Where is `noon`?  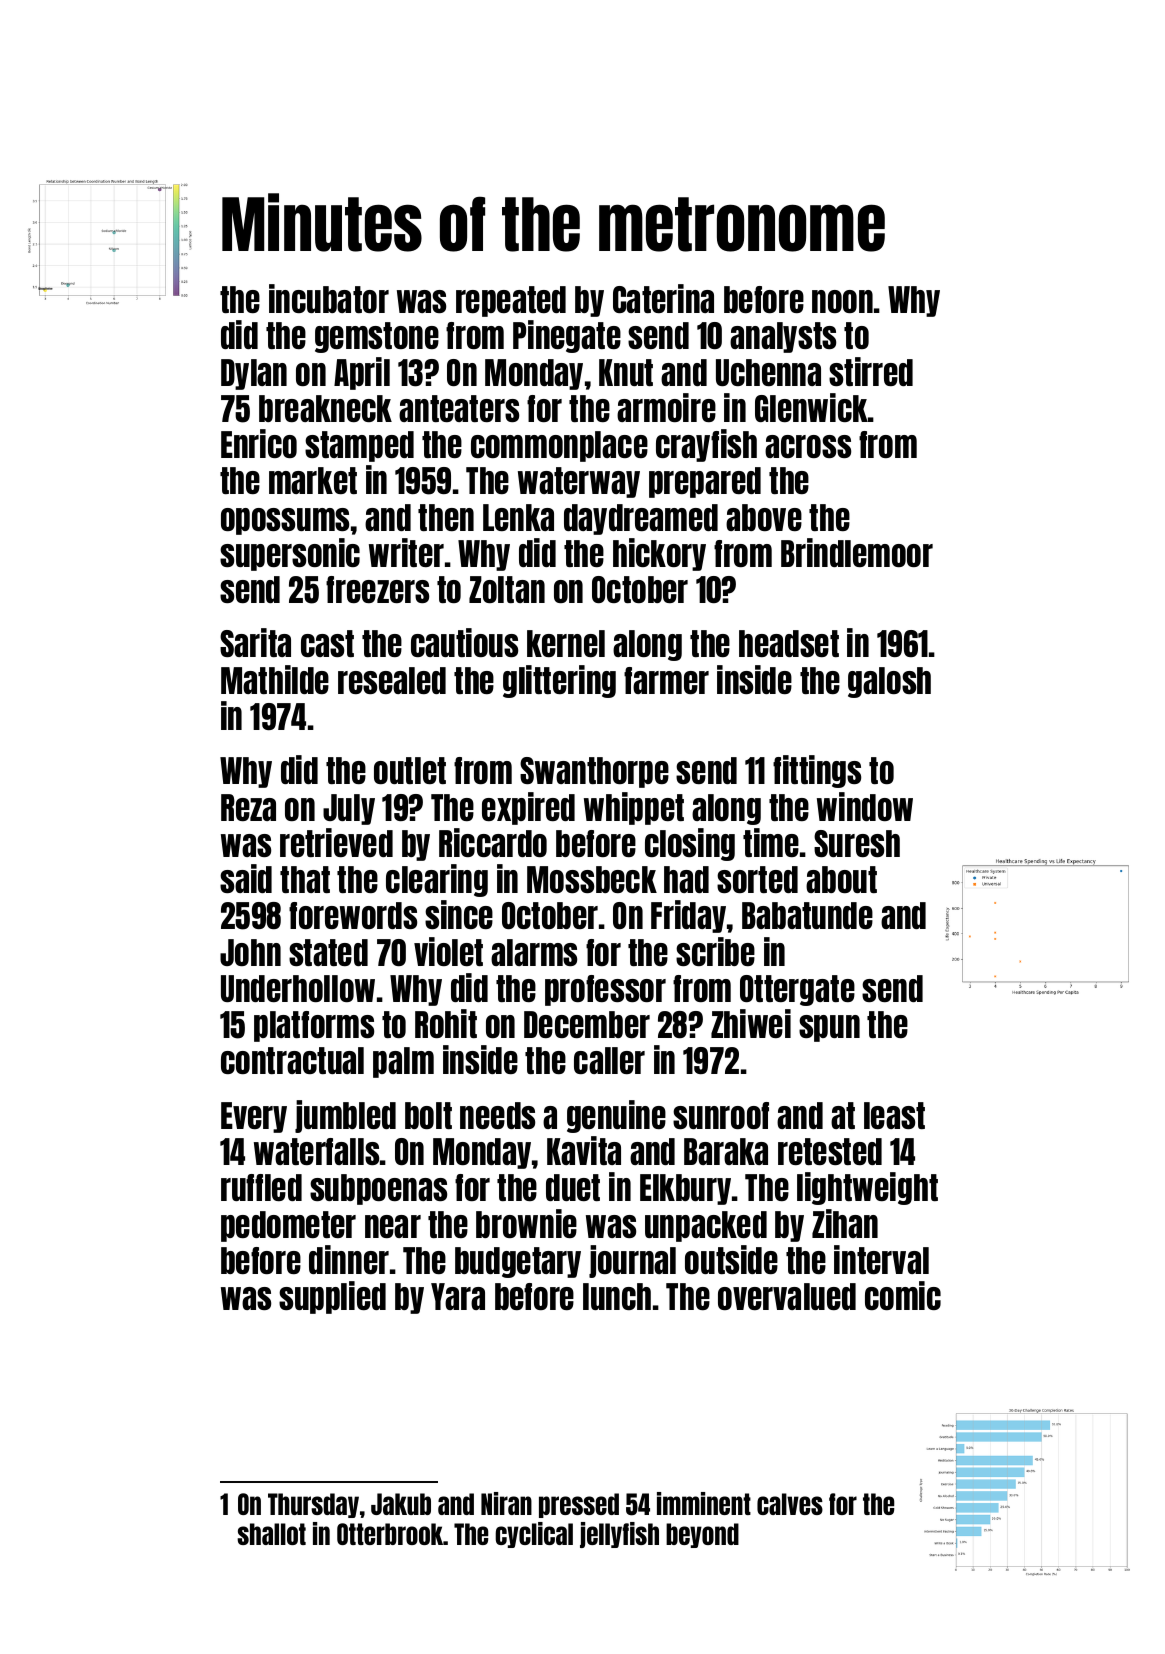 noon is located at coordinates (842, 301).
